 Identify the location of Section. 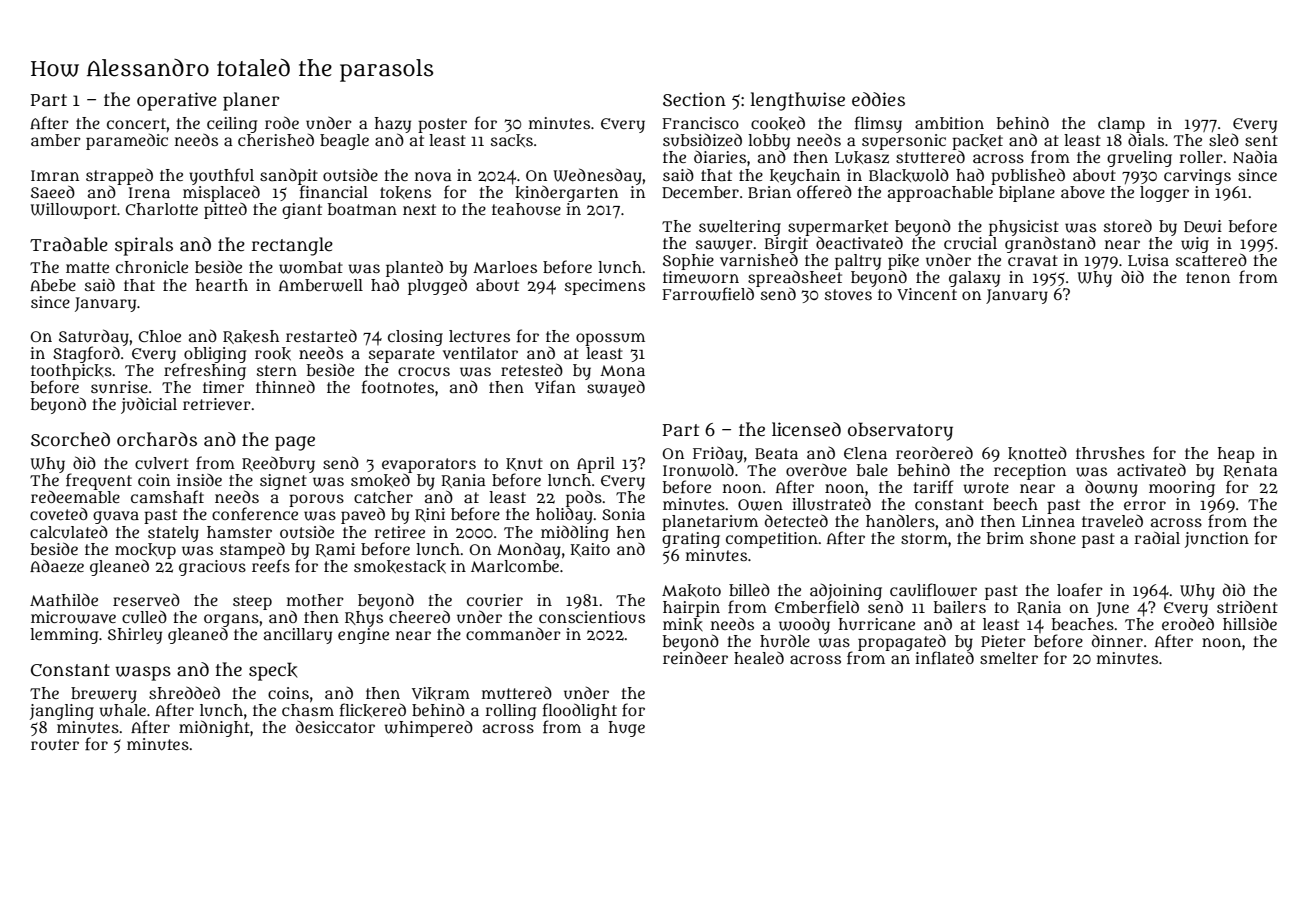
(694, 99).
